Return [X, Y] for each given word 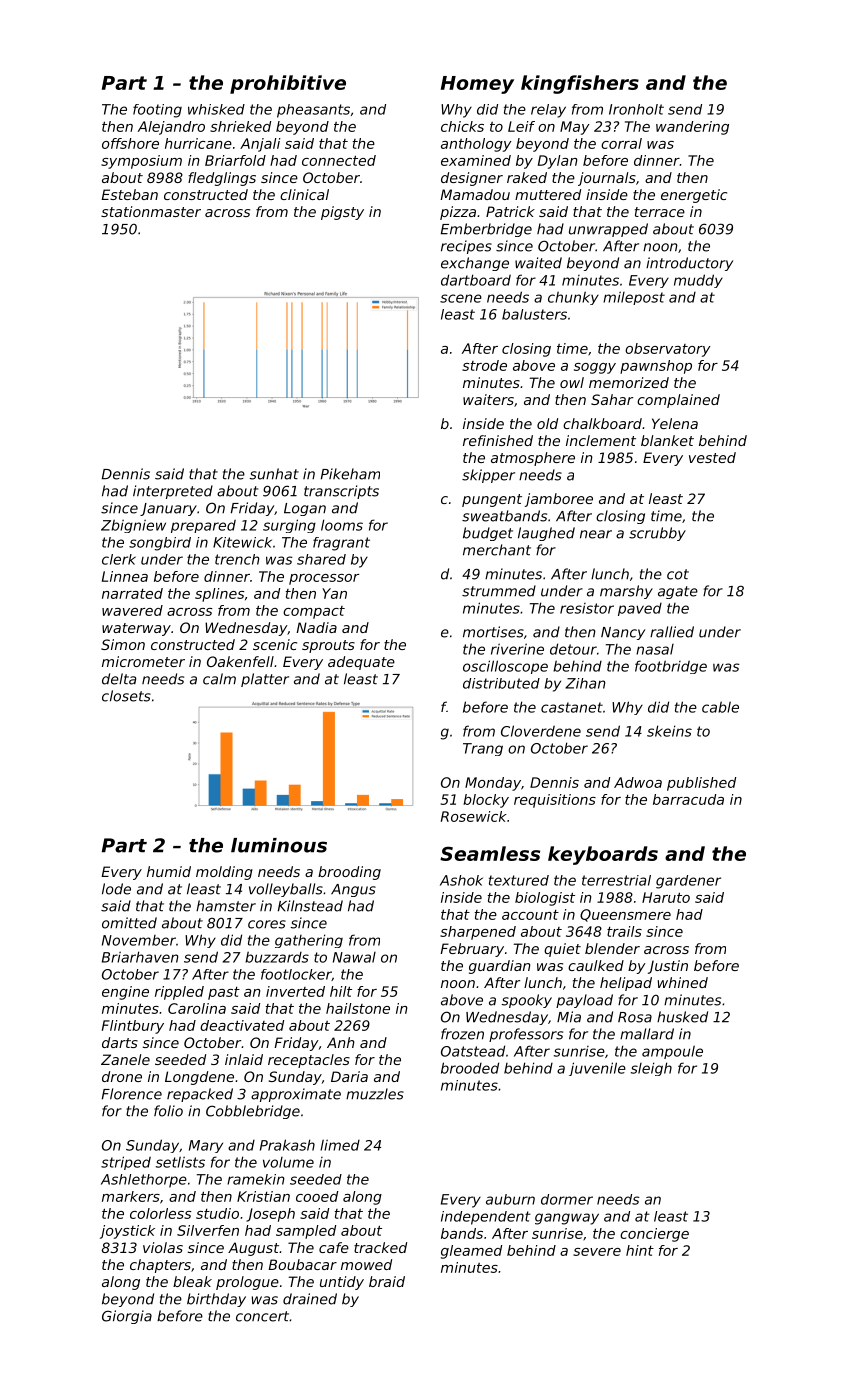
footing [157, 111]
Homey [477, 85]
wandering [692, 128]
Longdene [199, 1078]
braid [387, 1281]
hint [640, 1250]
